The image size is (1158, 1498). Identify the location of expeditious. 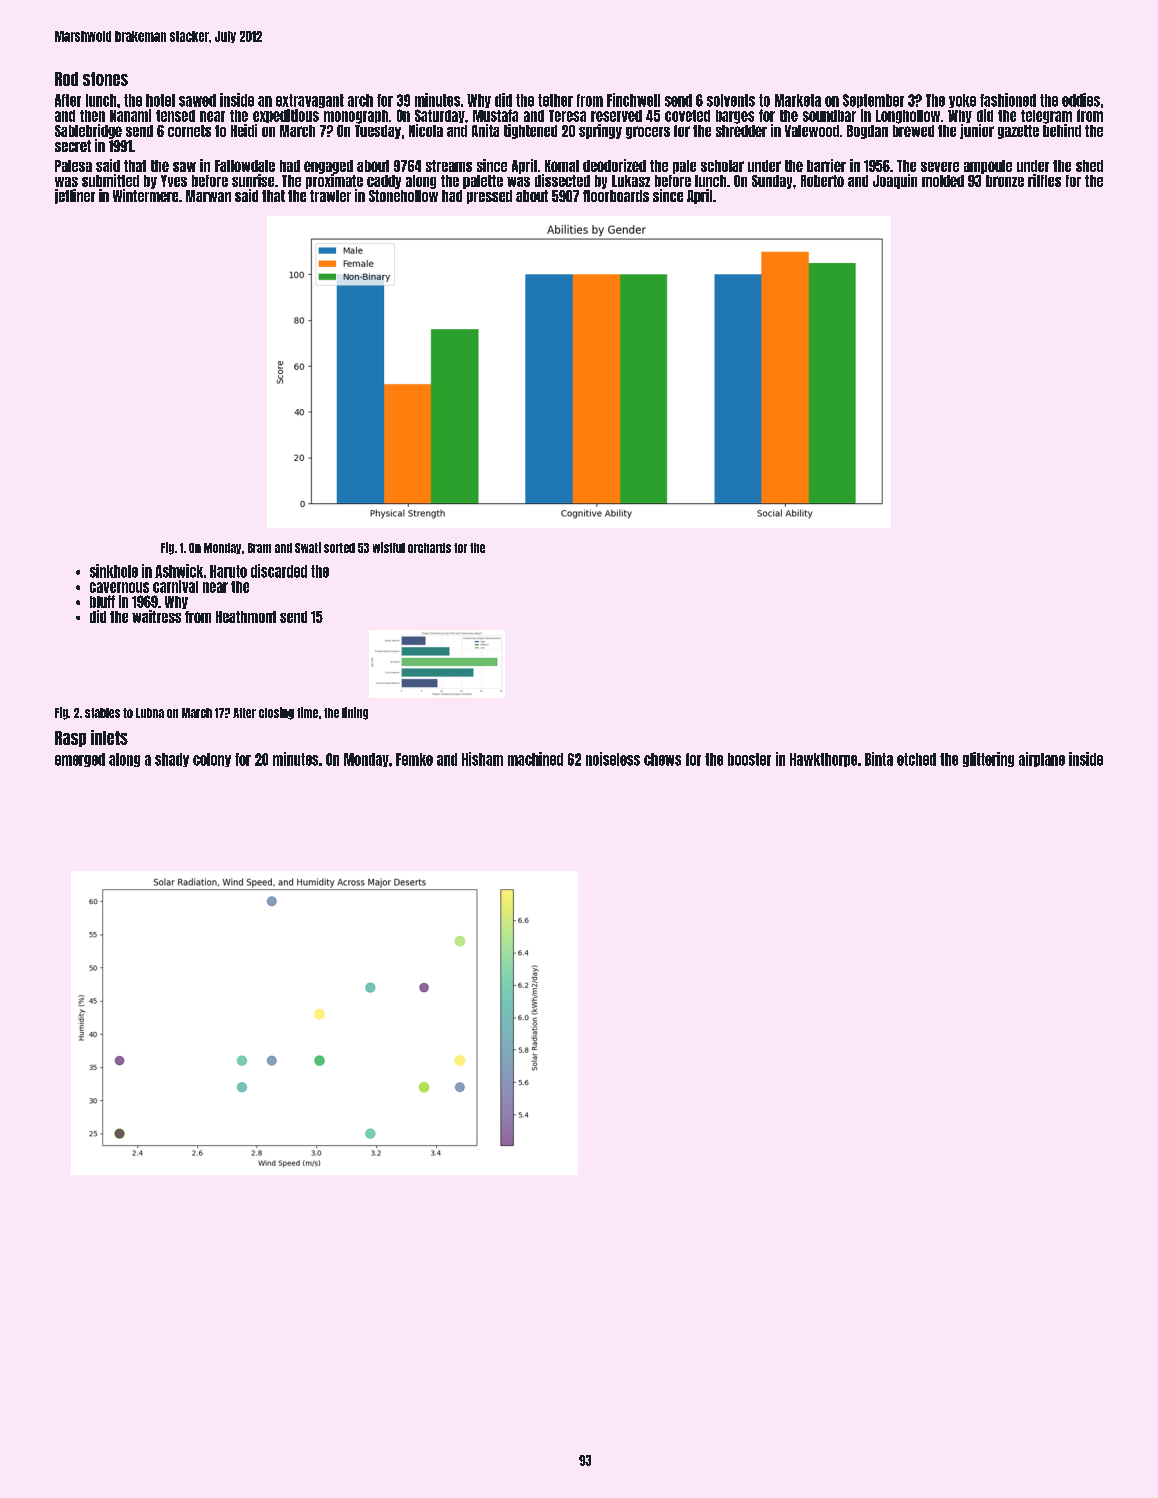
(286, 116).
